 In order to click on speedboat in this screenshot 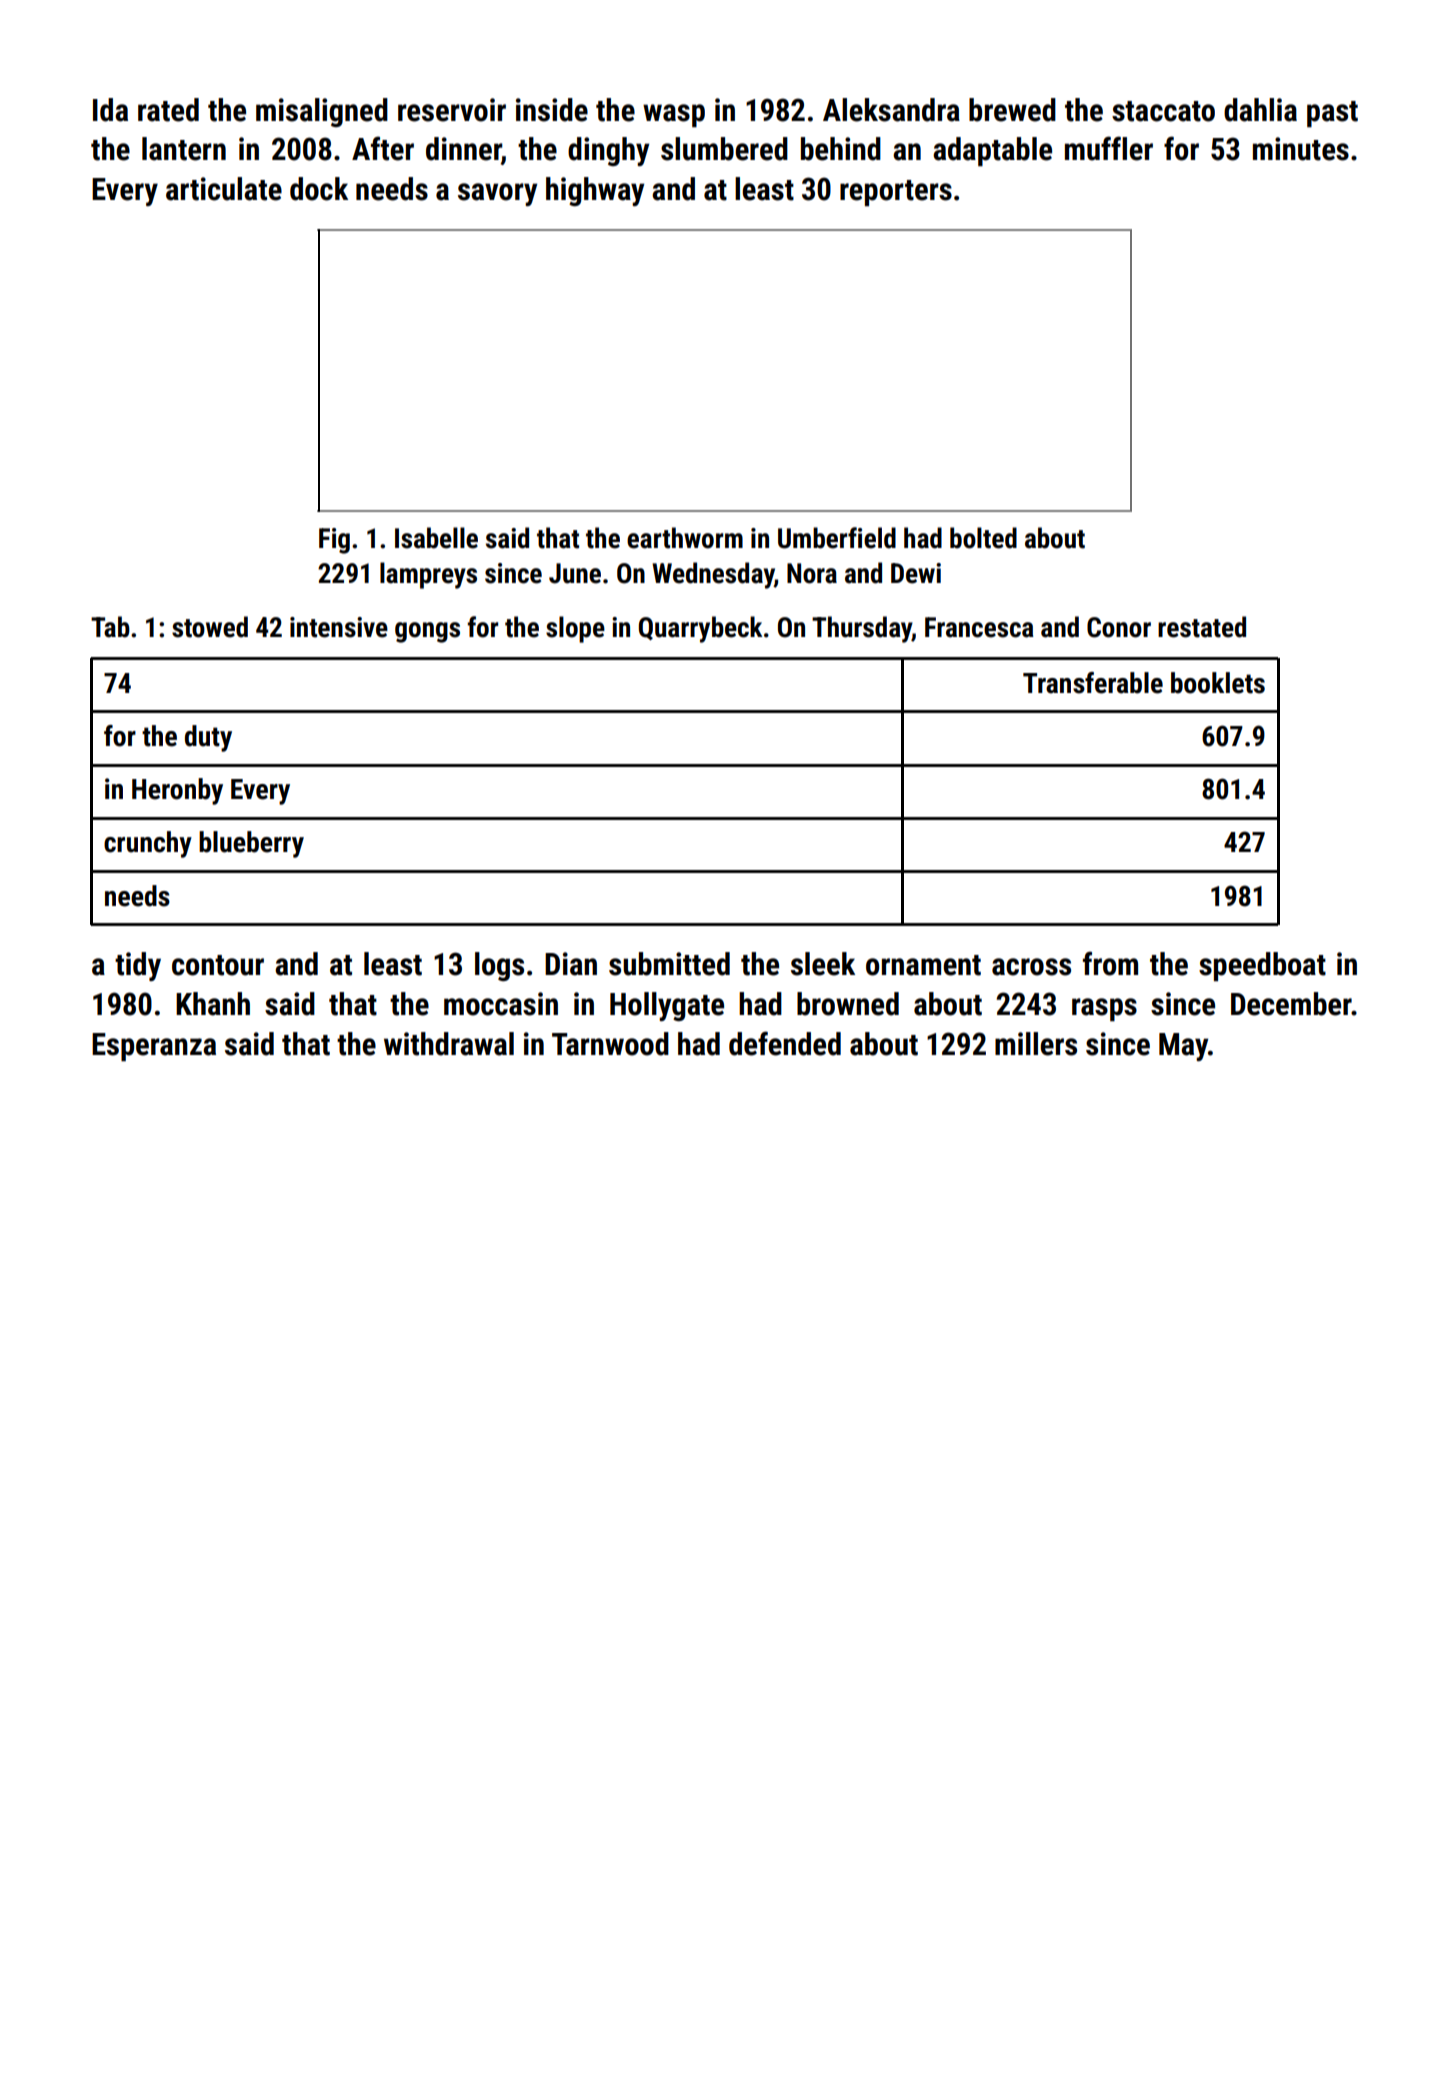, I will do `click(1262, 966)`.
